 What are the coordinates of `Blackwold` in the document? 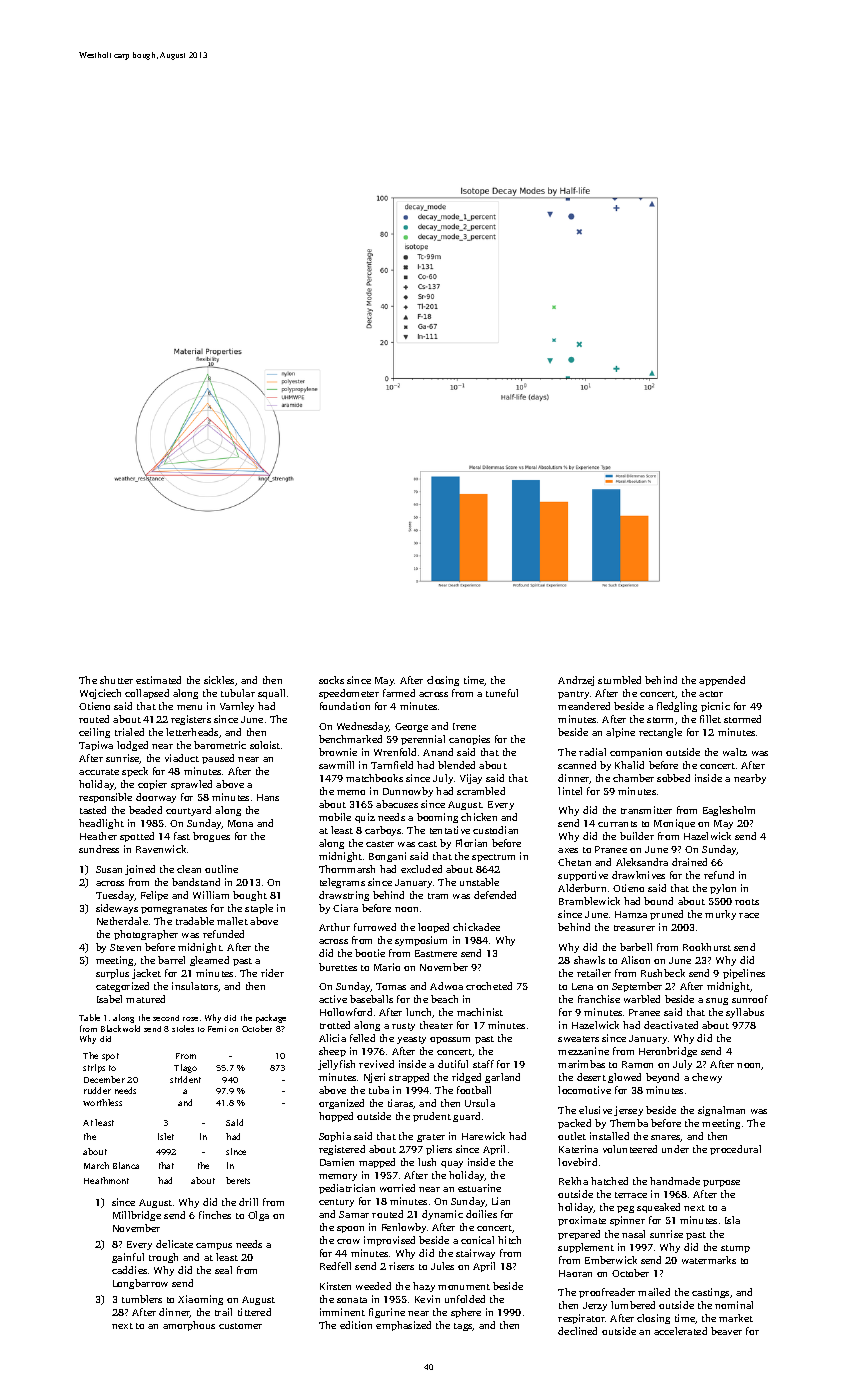 It's located at (120, 1028).
